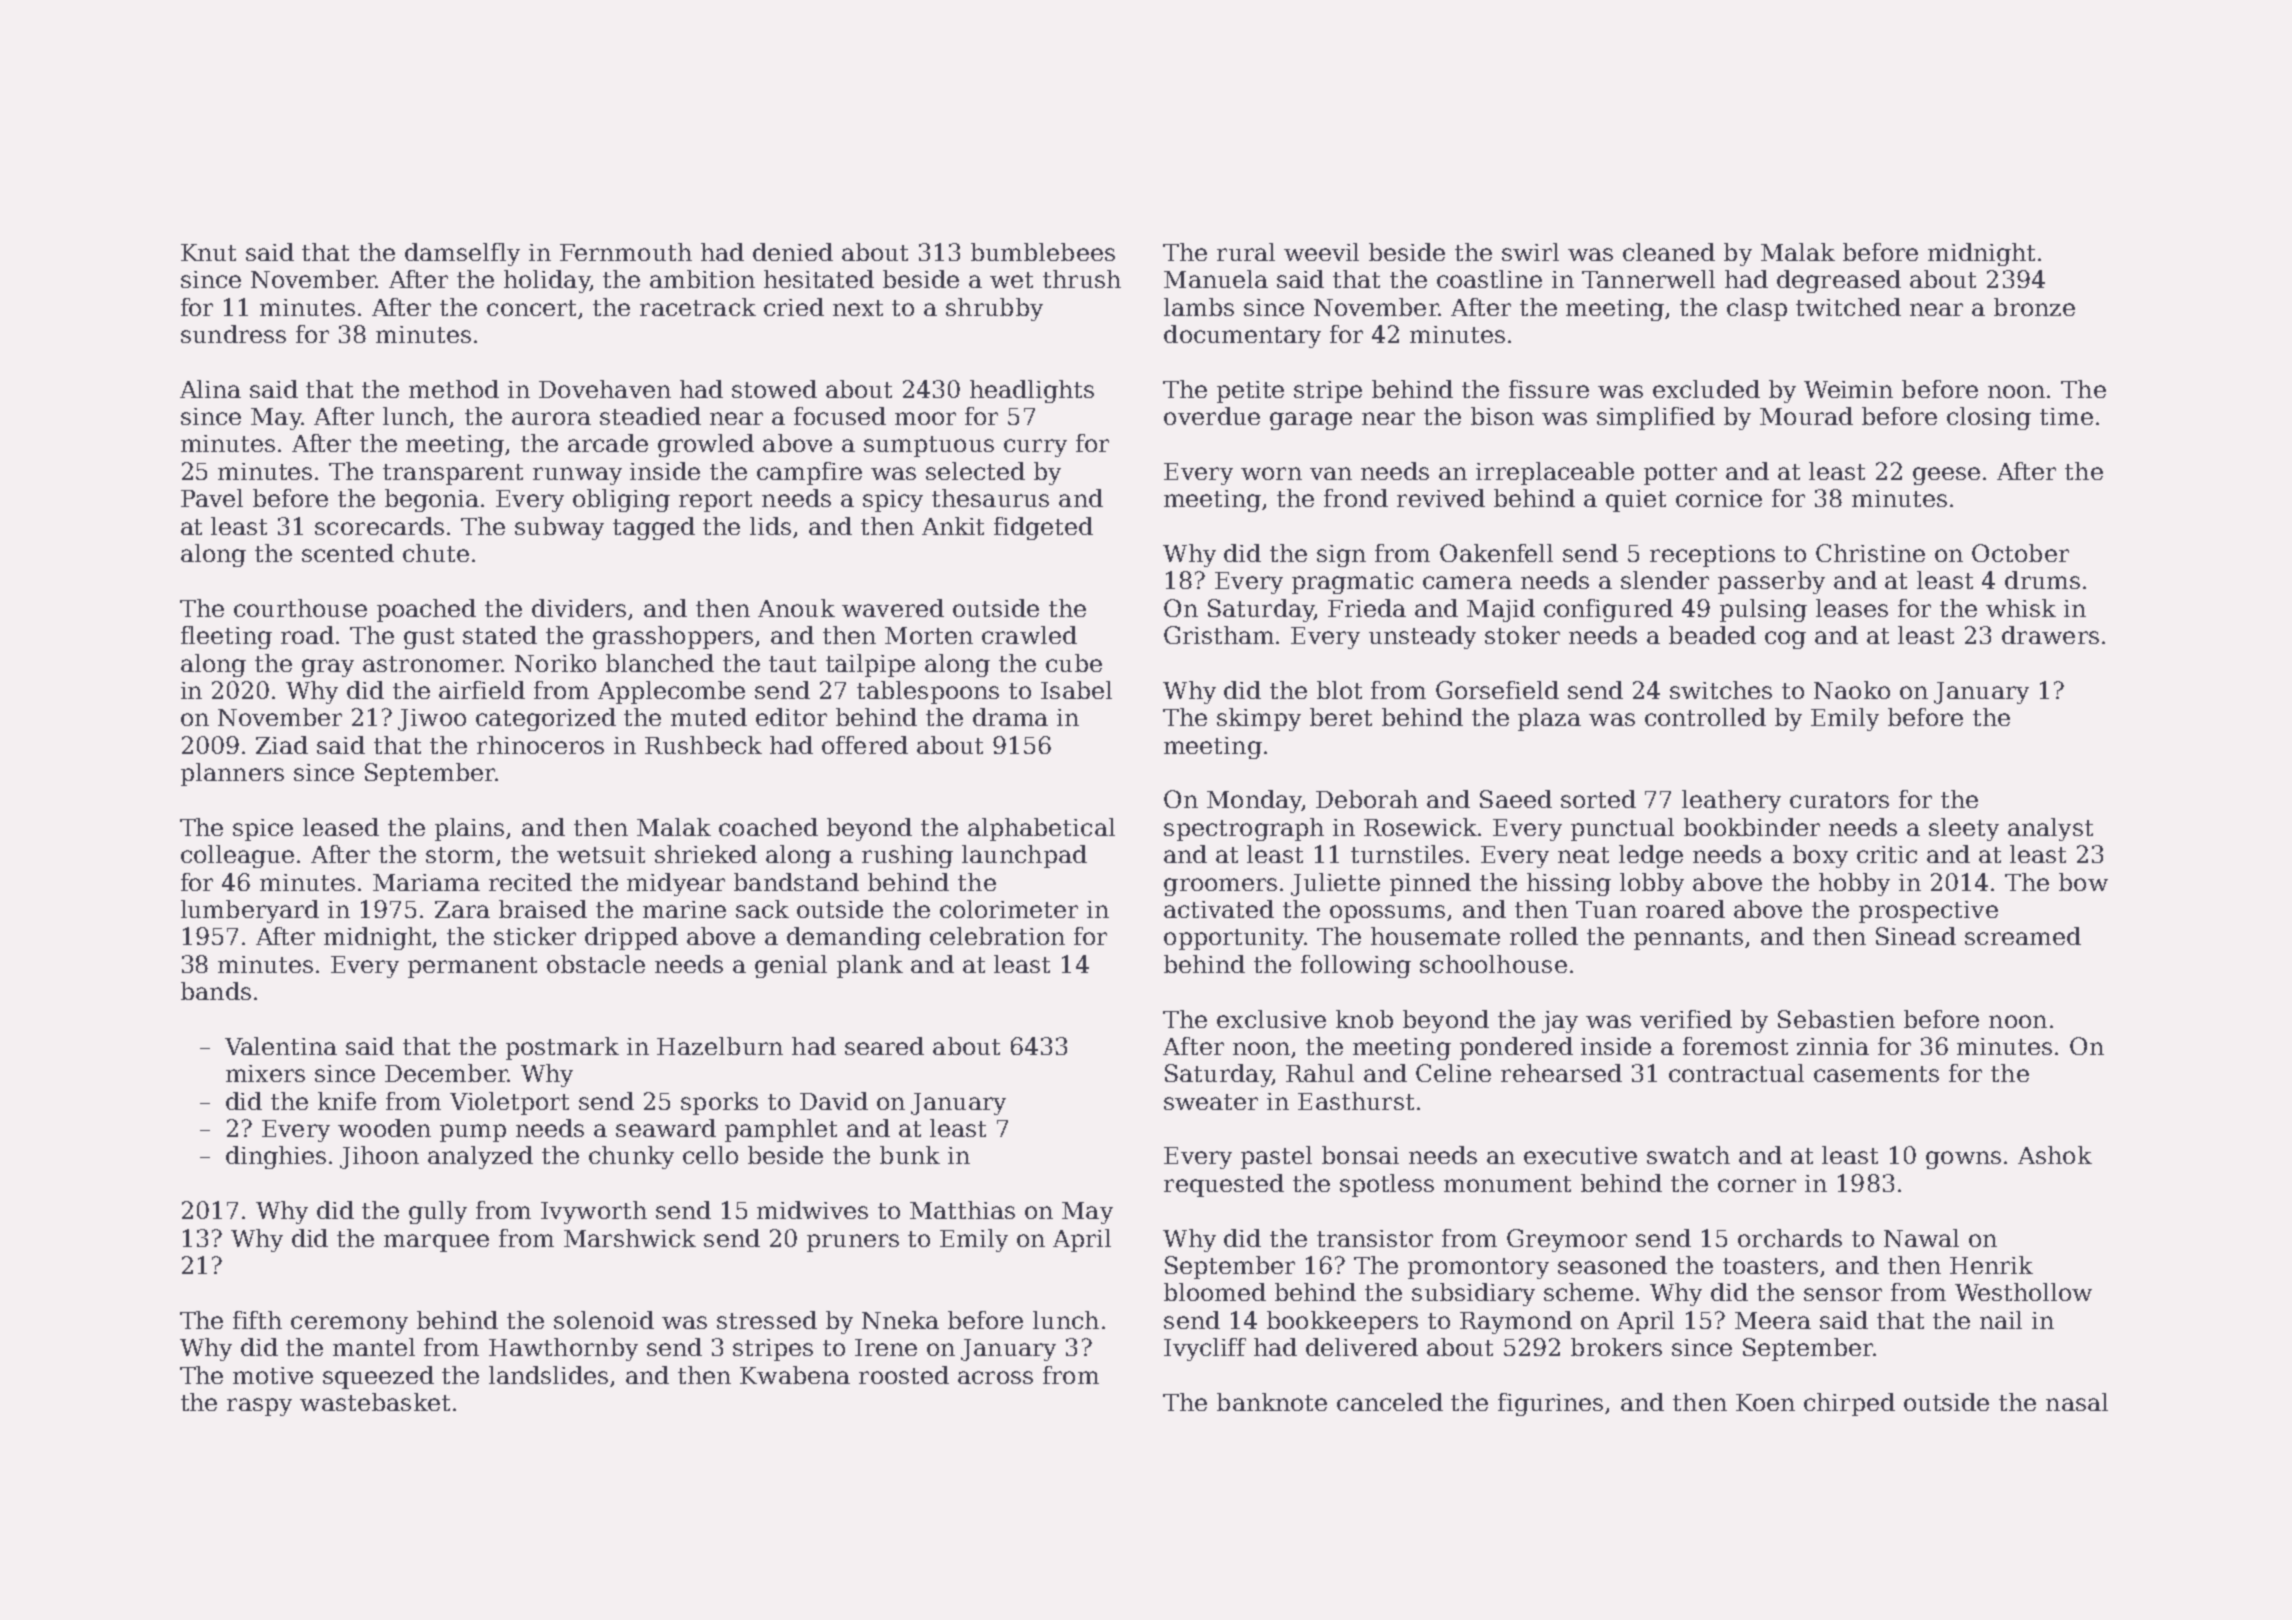  Describe the element at coordinates (1311, 421) in the page. I see `garage` at that location.
